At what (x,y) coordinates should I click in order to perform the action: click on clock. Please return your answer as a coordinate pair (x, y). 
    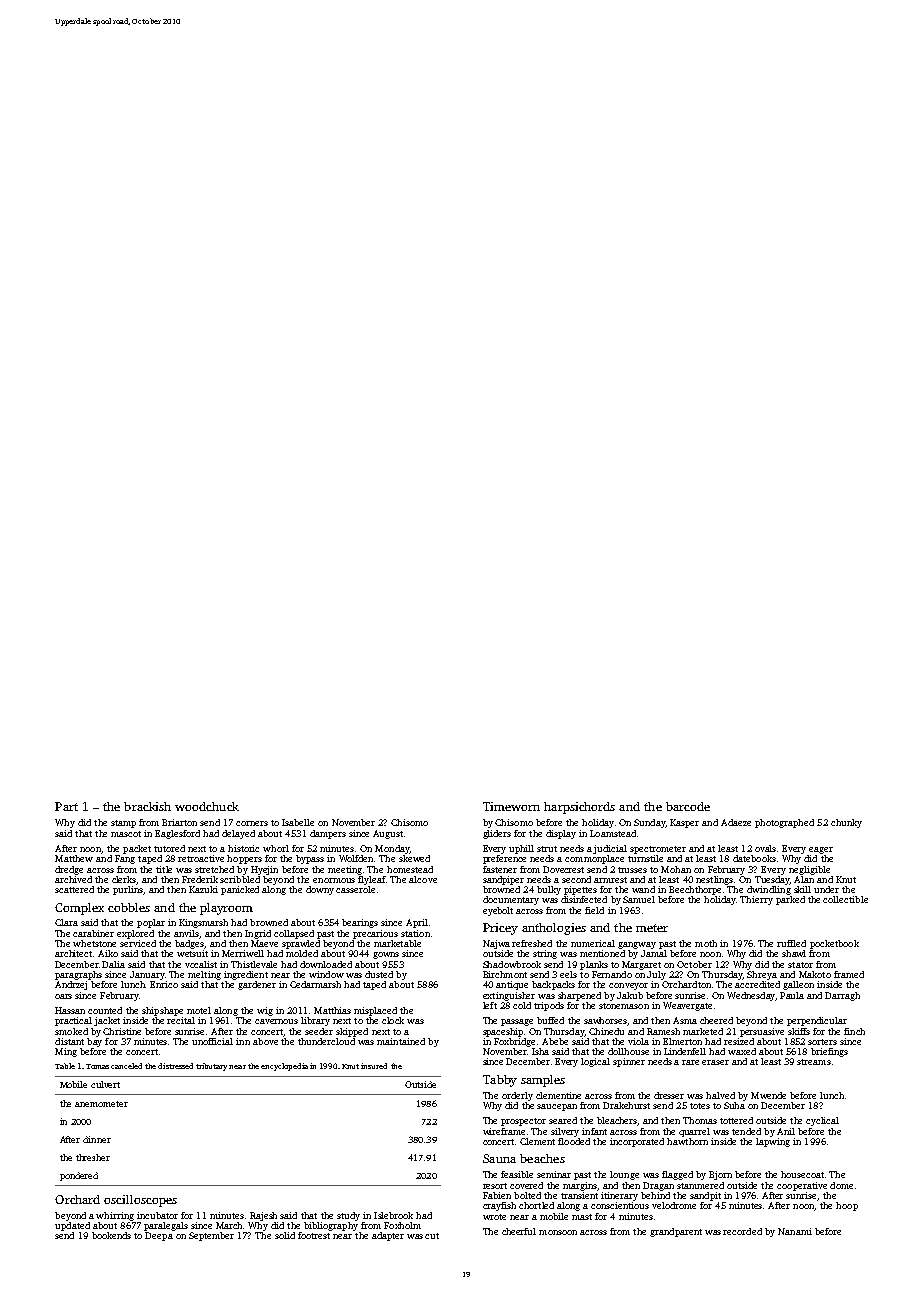
    Looking at the image, I should click on (393, 1020).
